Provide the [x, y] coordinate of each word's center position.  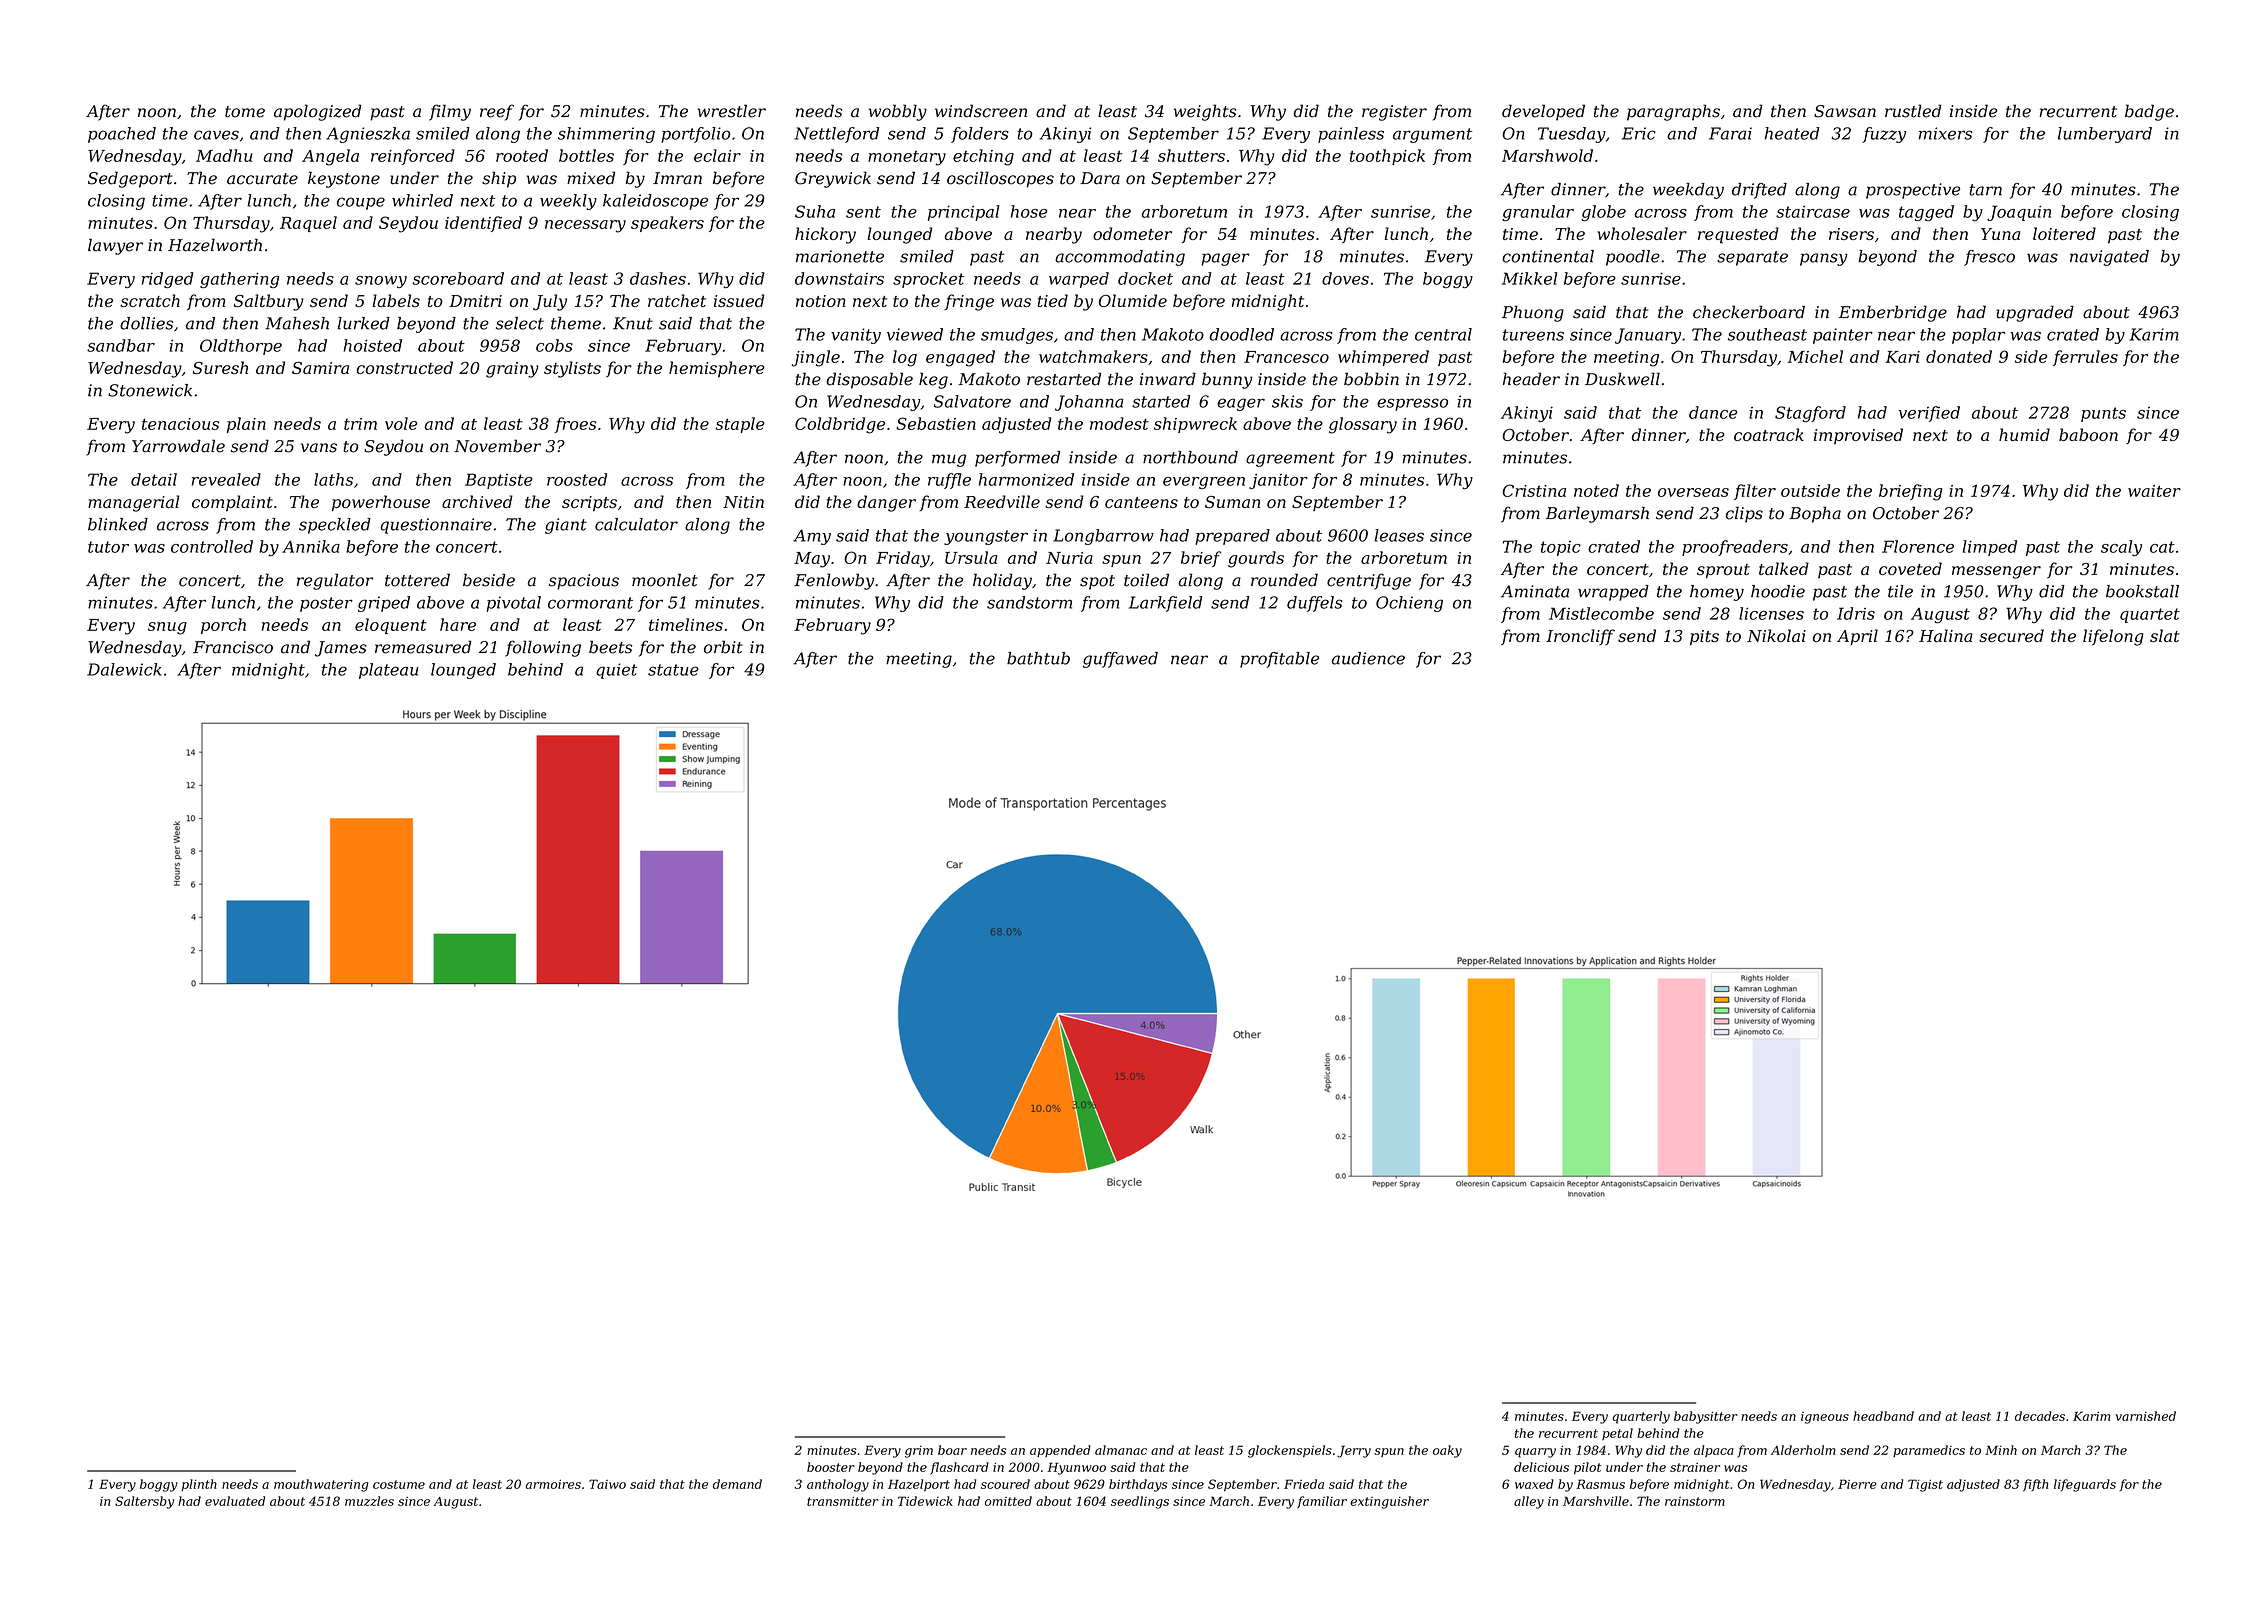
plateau [389, 671]
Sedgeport [130, 179]
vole [401, 423]
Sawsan [1845, 111]
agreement [1290, 459]
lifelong [2113, 637]
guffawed [1120, 660]
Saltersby [144, 1502]
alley [1529, 1502]
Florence [1918, 546]
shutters [1191, 155]
